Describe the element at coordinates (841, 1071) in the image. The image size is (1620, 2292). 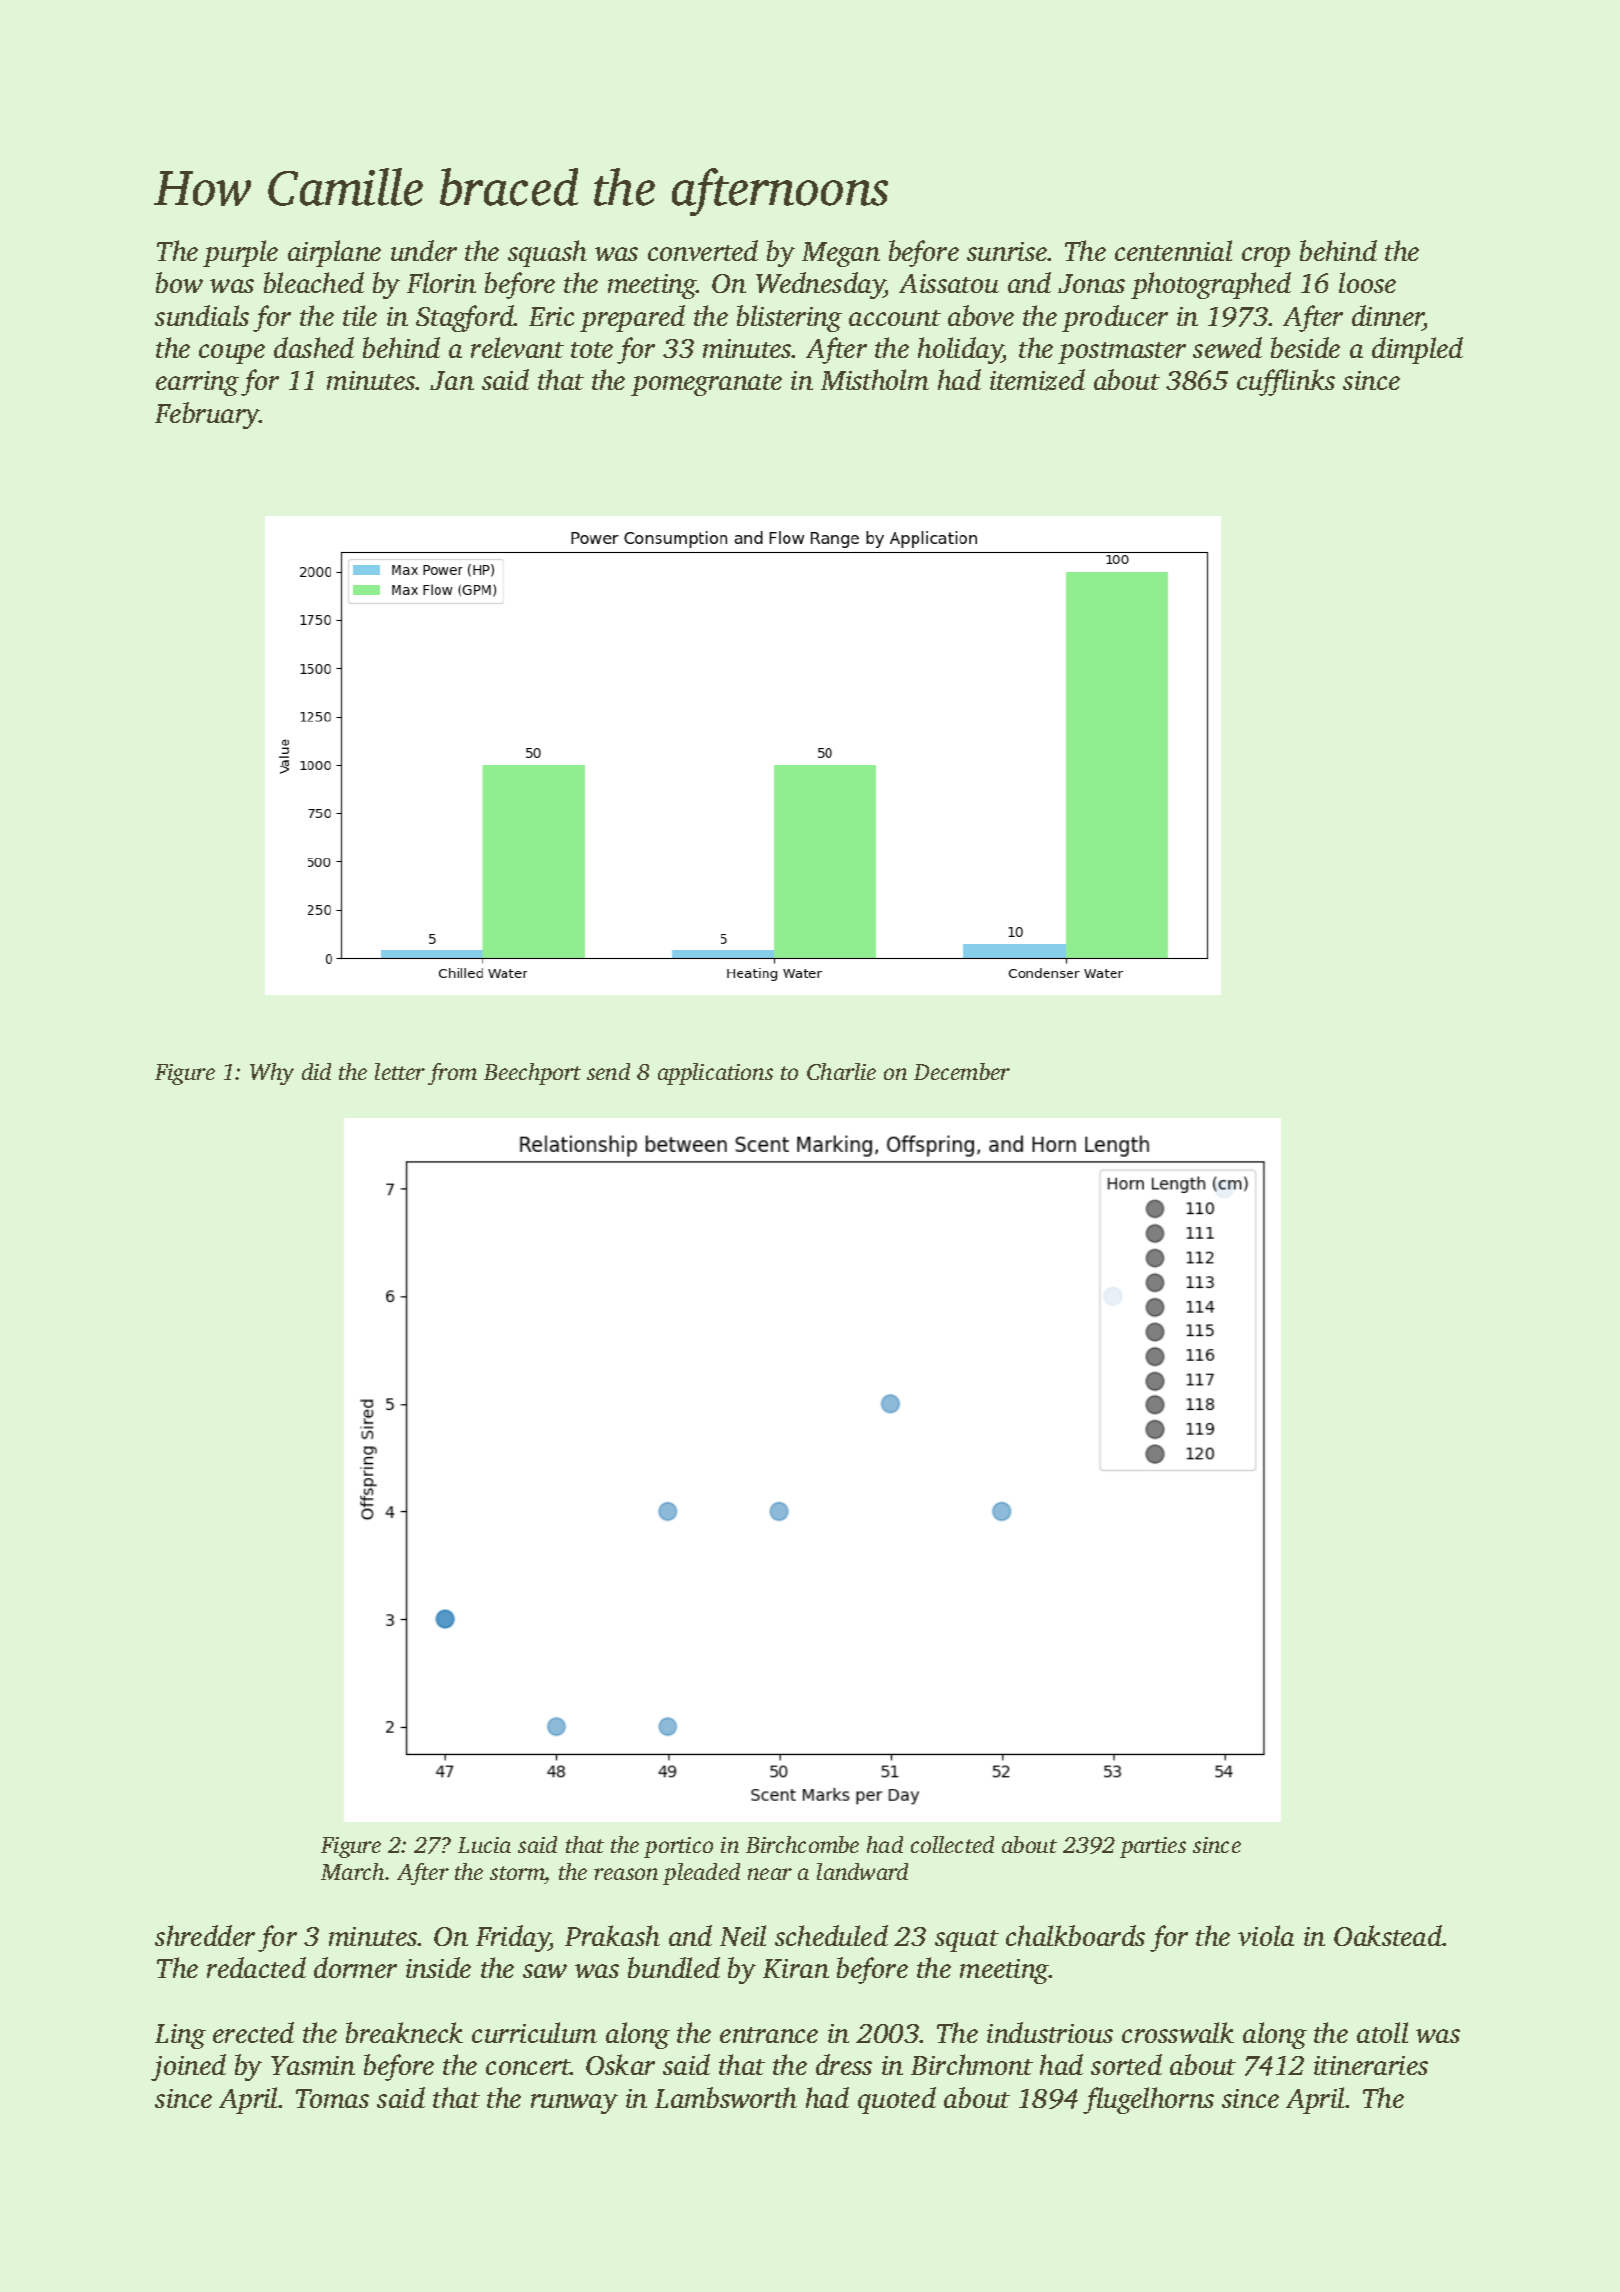
I see `Charlie` at that location.
